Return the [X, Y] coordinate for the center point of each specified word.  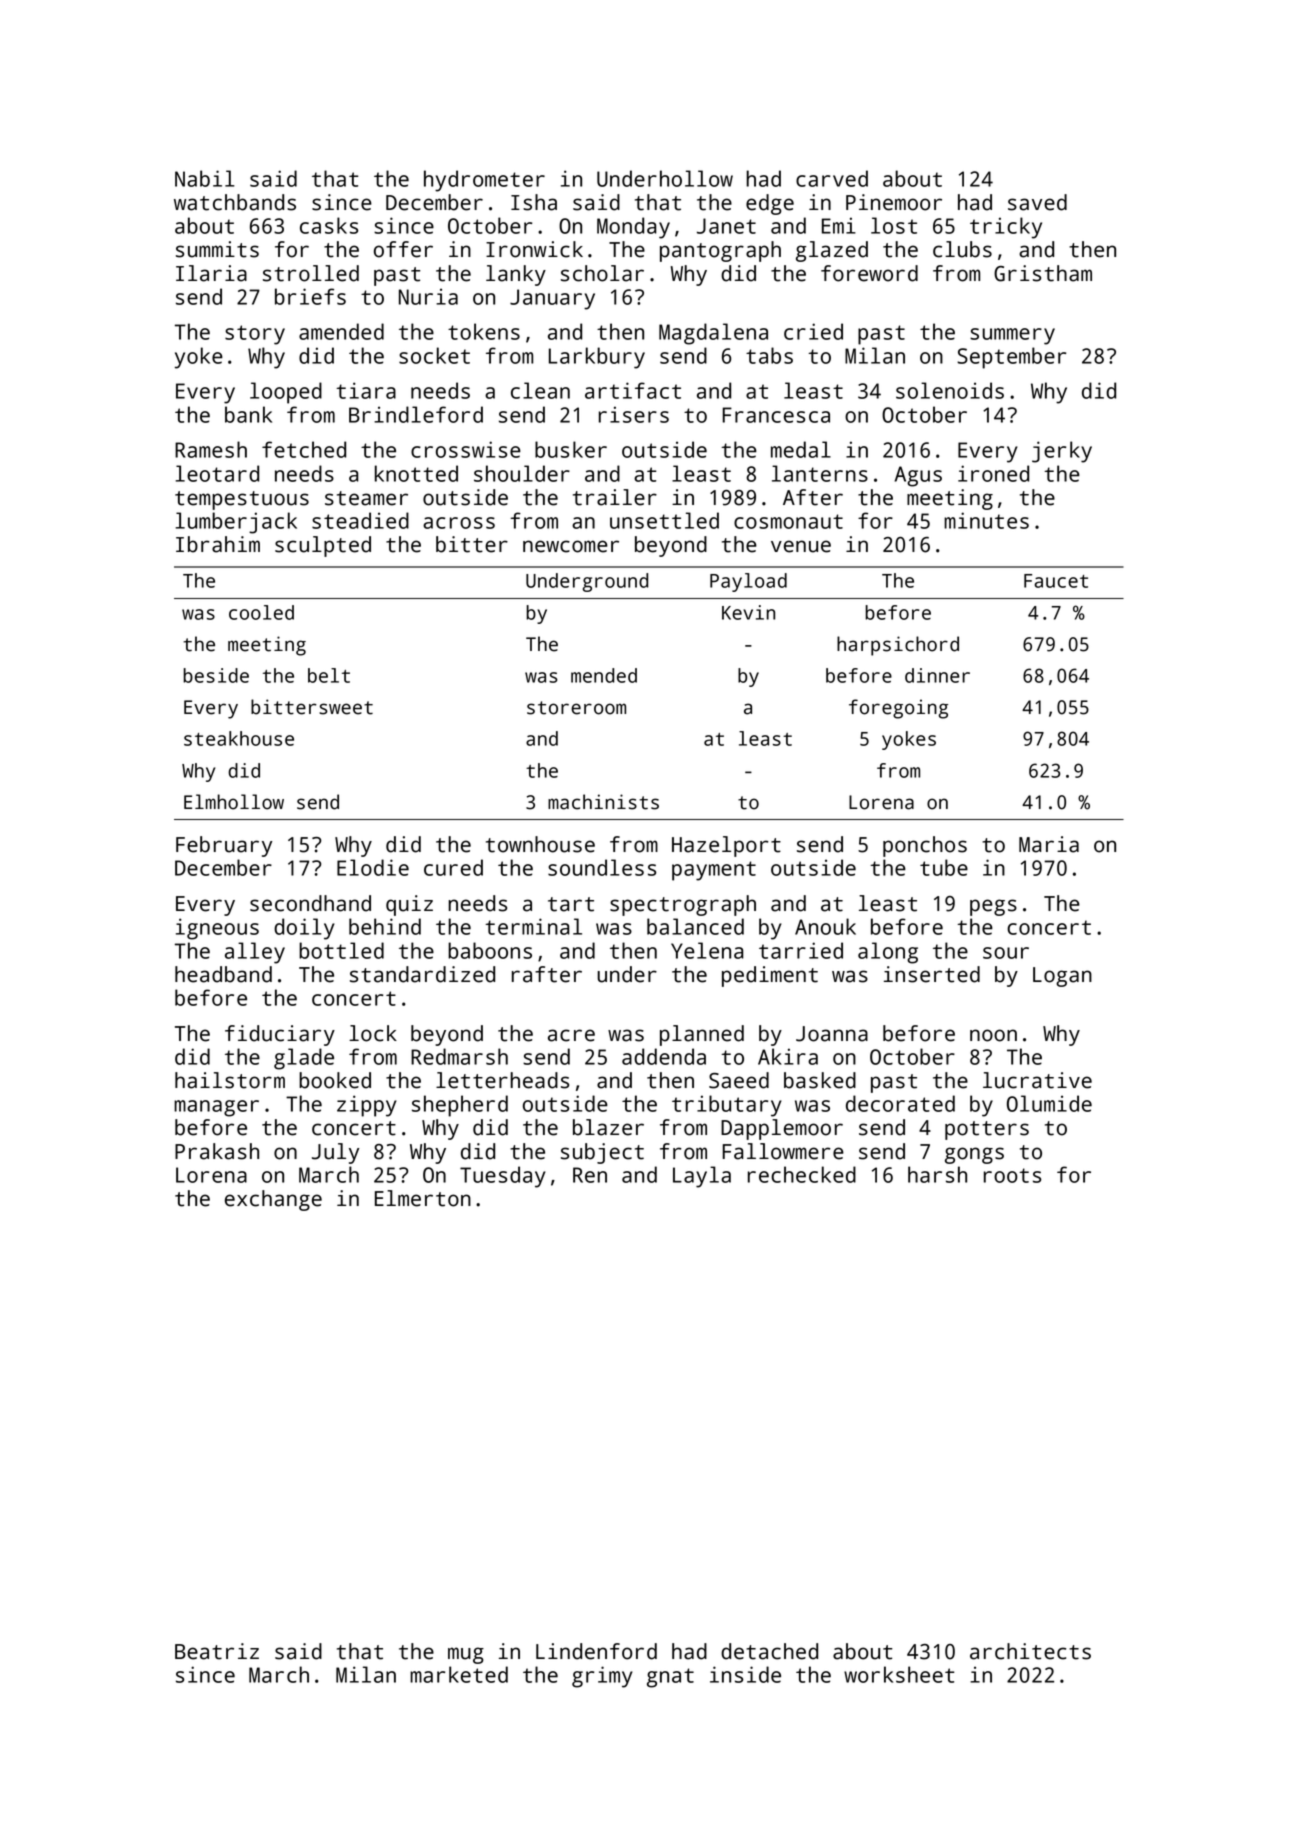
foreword [869, 273]
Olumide [1049, 1103]
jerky [1062, 452]
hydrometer [484, 181]
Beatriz [217, 1651]
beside [216, 675]
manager [216, 1108]
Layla [702, 1177]
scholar [602, 273]
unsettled [664, 520]
